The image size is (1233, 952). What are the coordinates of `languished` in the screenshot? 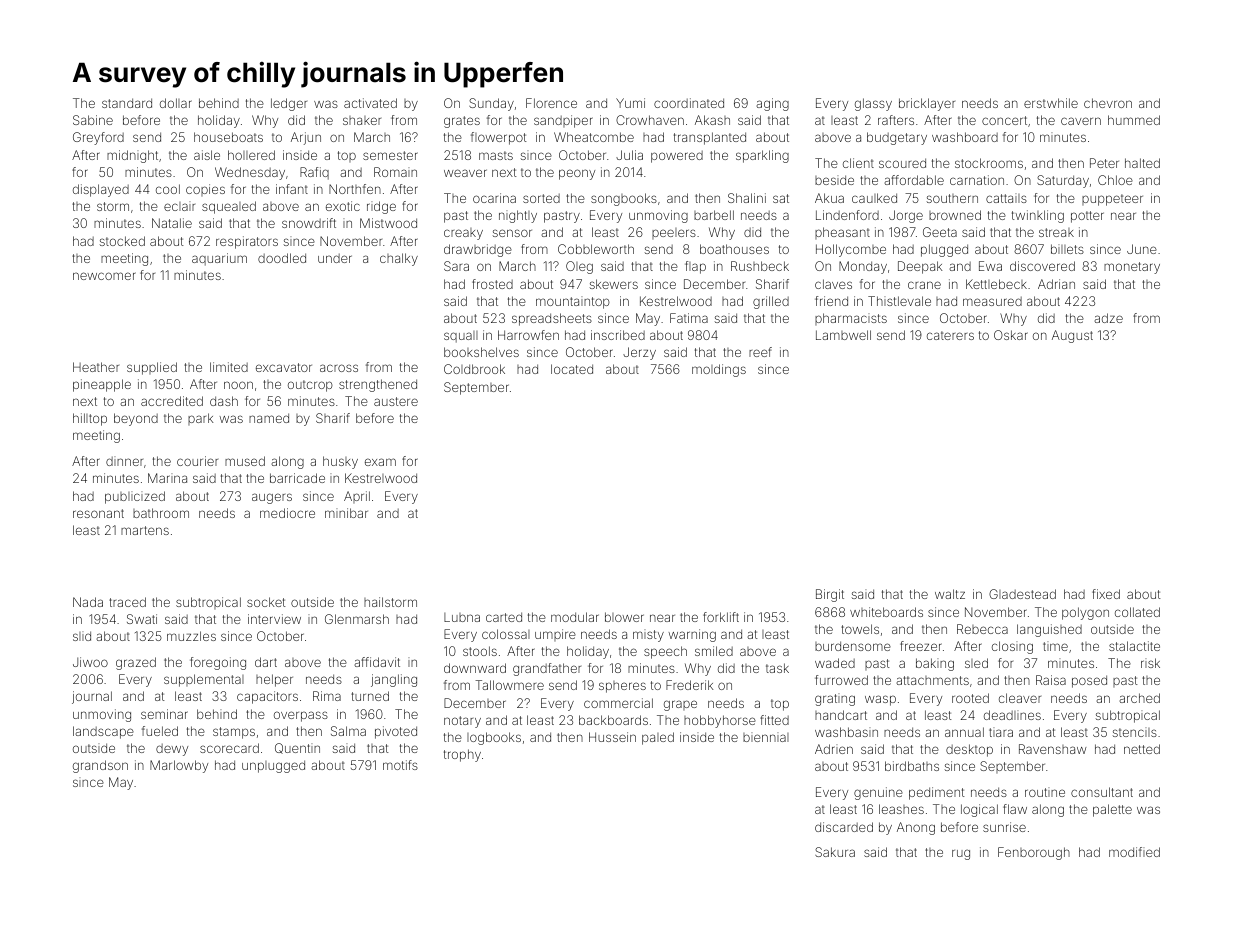 It's located at (1049, 630).
